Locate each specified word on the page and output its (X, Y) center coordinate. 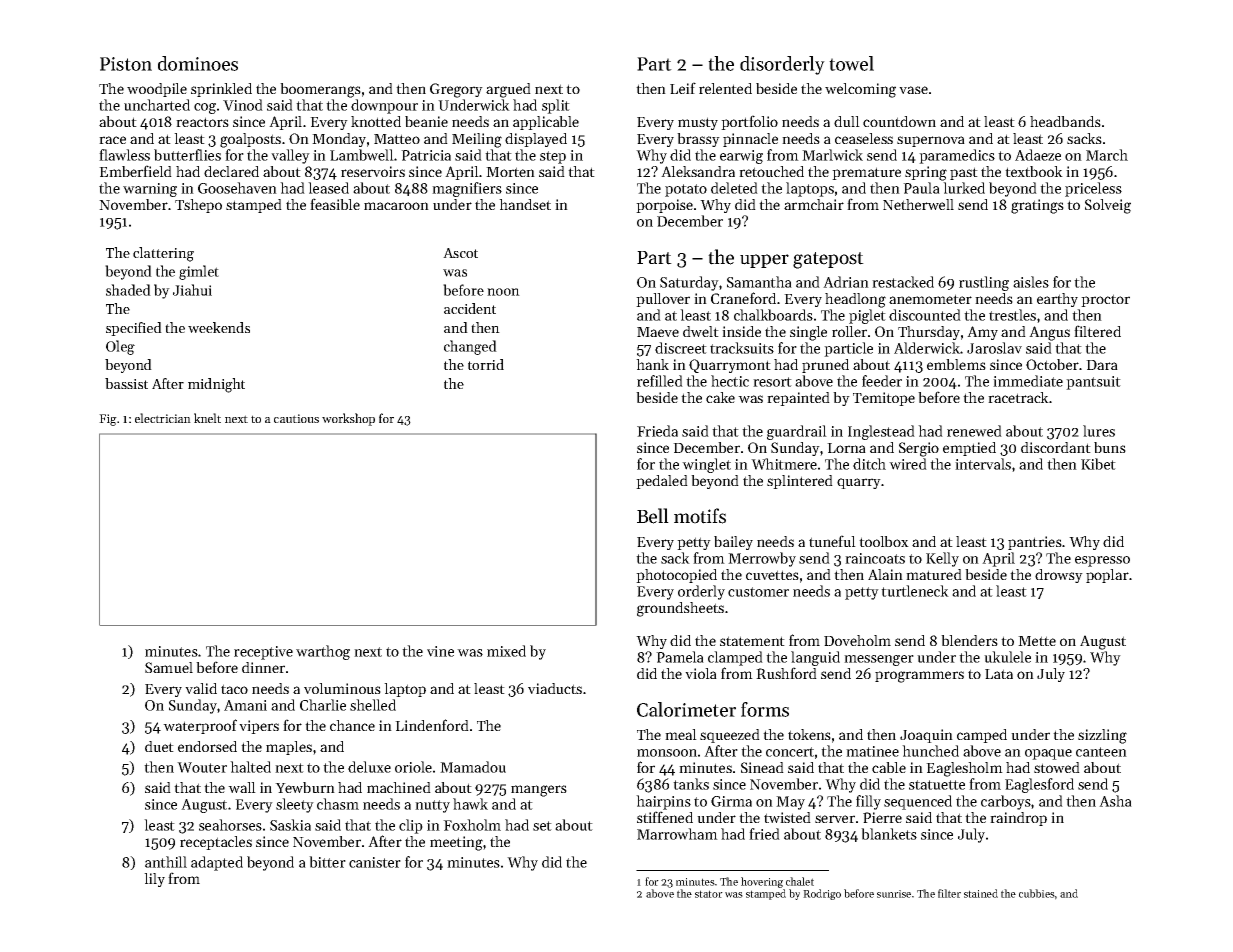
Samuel (169, 667)
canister (375, 862)
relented (725, 88)
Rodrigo (822, 894)
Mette (1037, 641)
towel (851, 63)
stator (709, 894)
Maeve (658, 332)
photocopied (676, 576)
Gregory (456, 90)
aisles (1031, 282)
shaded (128, 290)
